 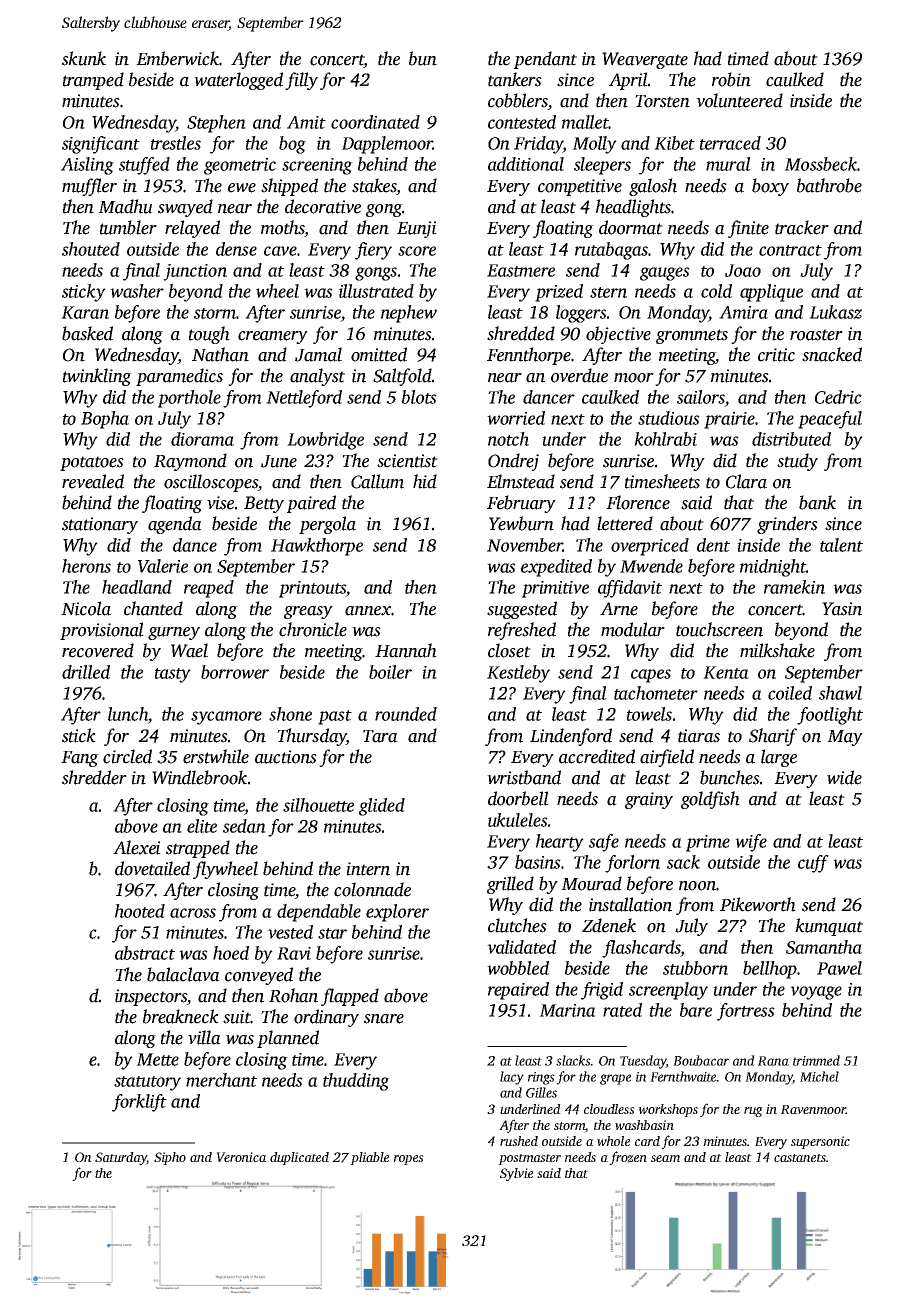 What do you see at coordinates (139, 1103) in the document?
I see `forklift` at bounding box center [139, 1103].
